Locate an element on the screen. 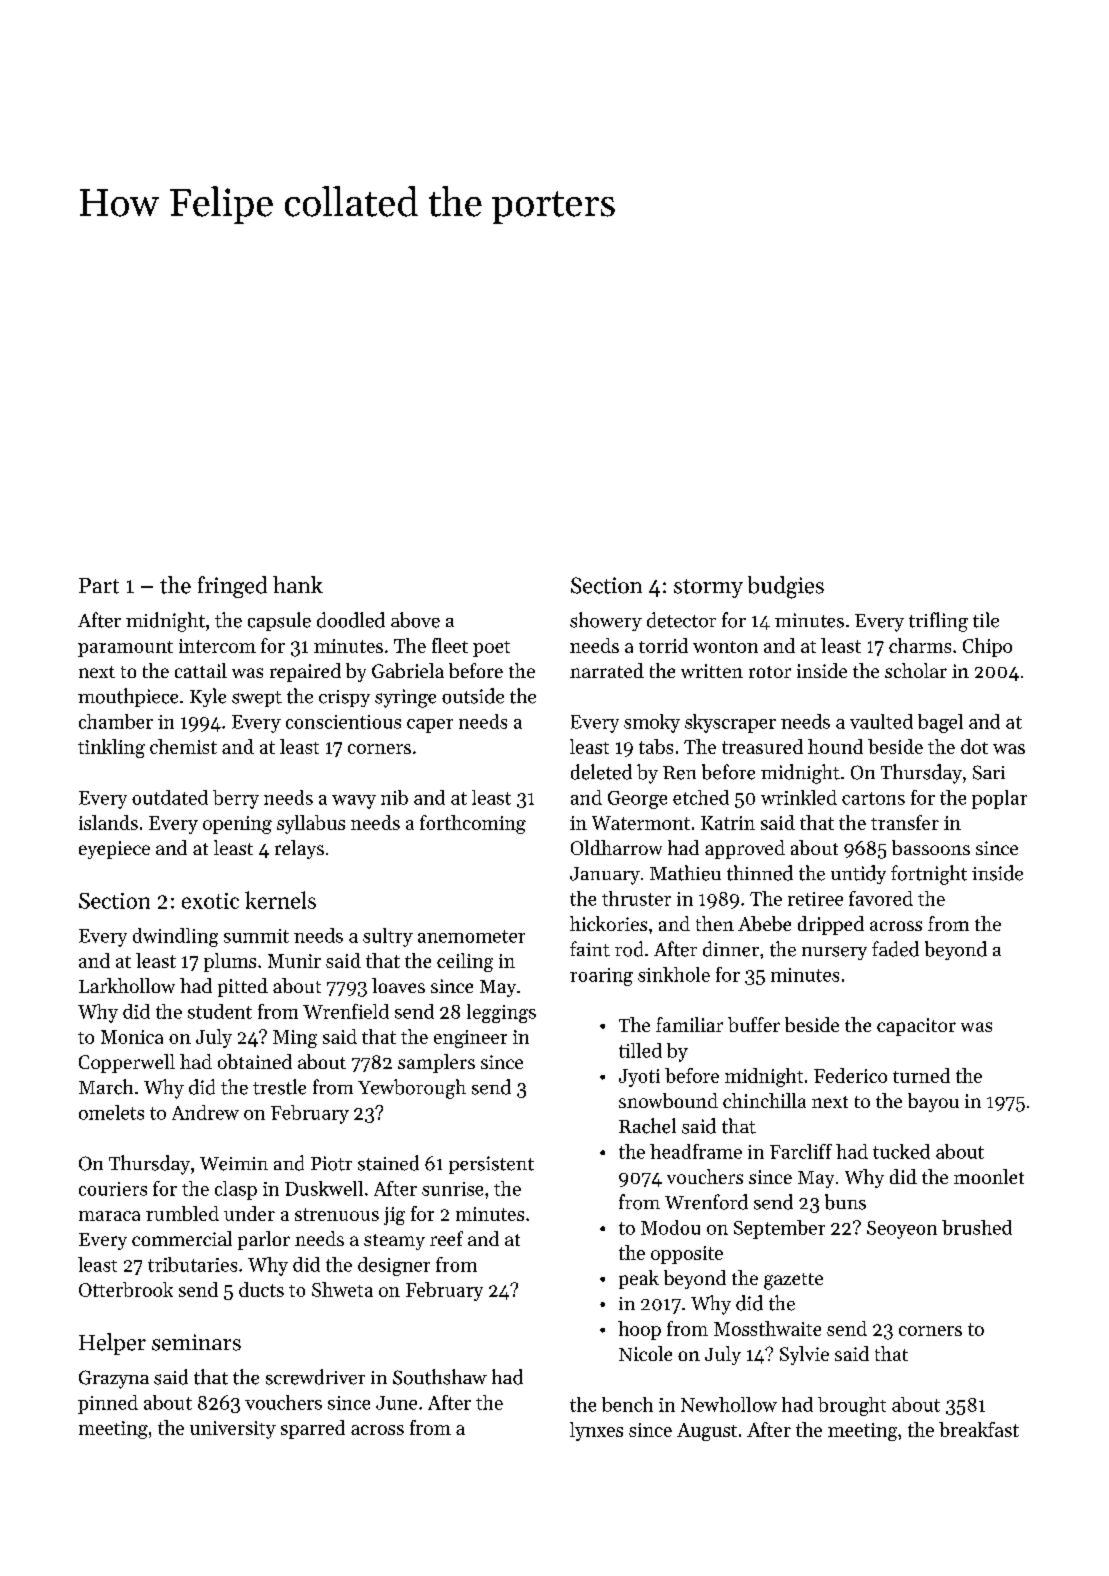 This screenshot has height=1576, width=1109. bagel is located at coordinates (940, 723).
